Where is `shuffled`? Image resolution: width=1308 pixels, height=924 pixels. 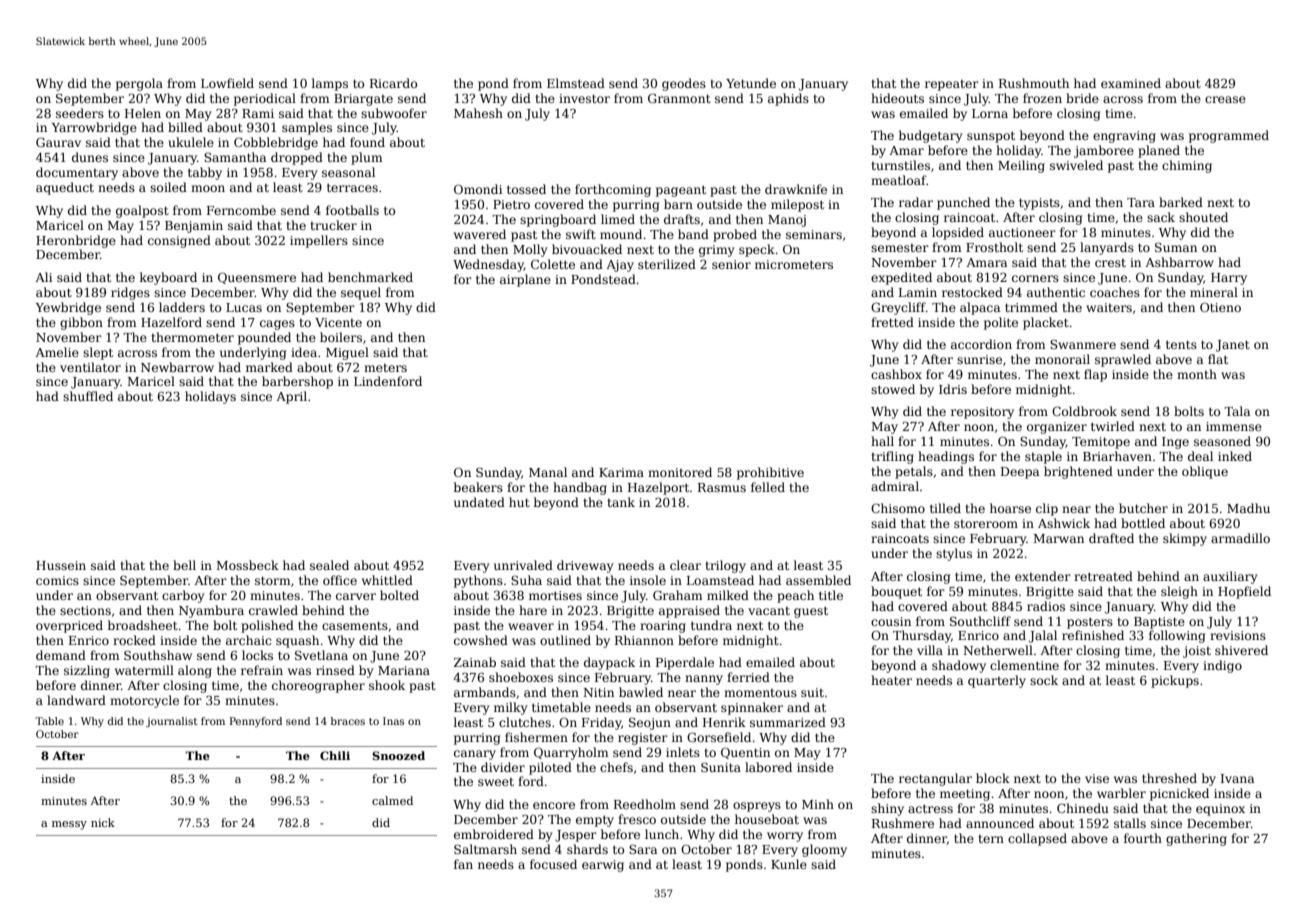 shuffled is located at coordinates (88, 396).
